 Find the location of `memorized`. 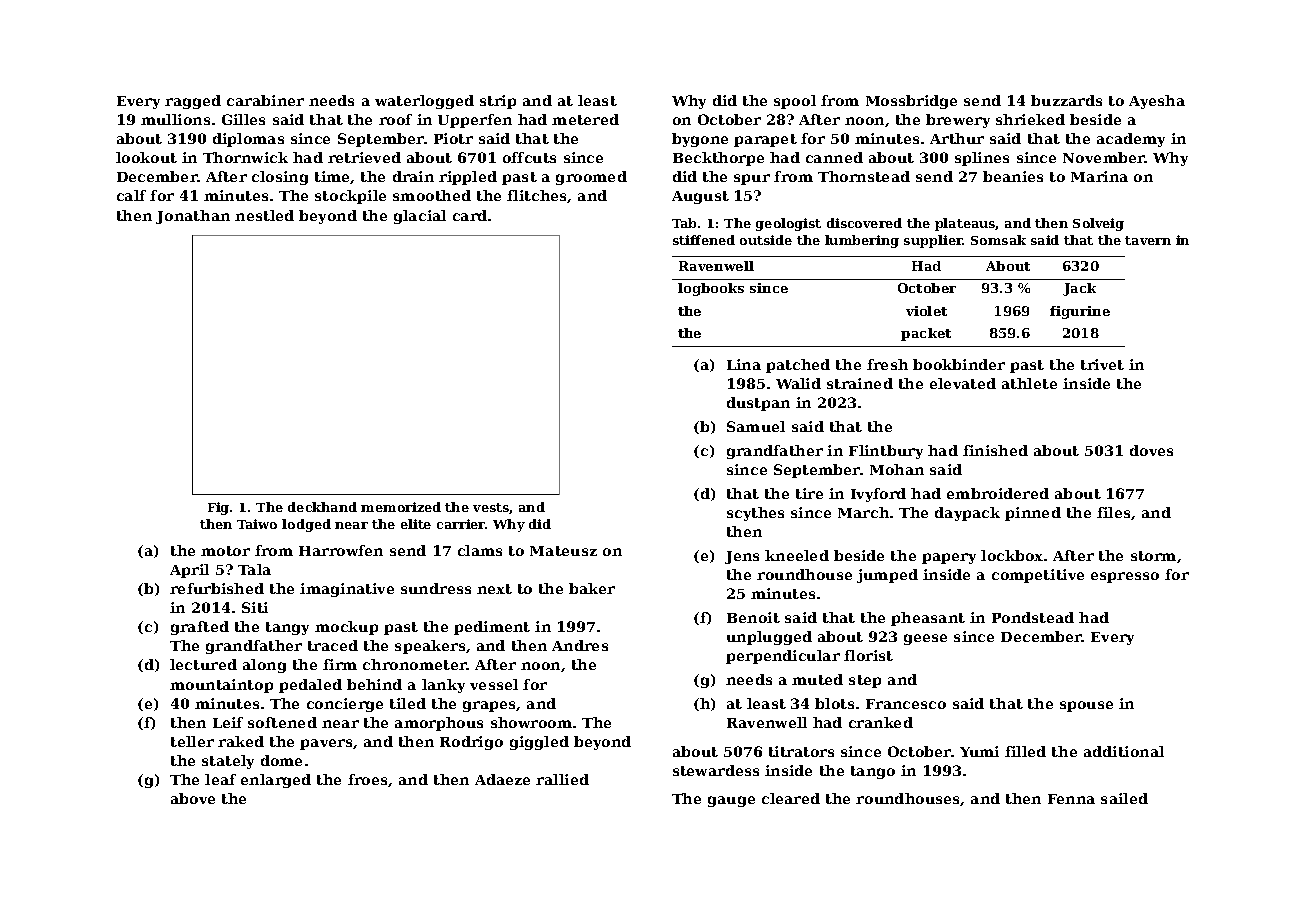

memorized is located at coordinates (401, 507).
